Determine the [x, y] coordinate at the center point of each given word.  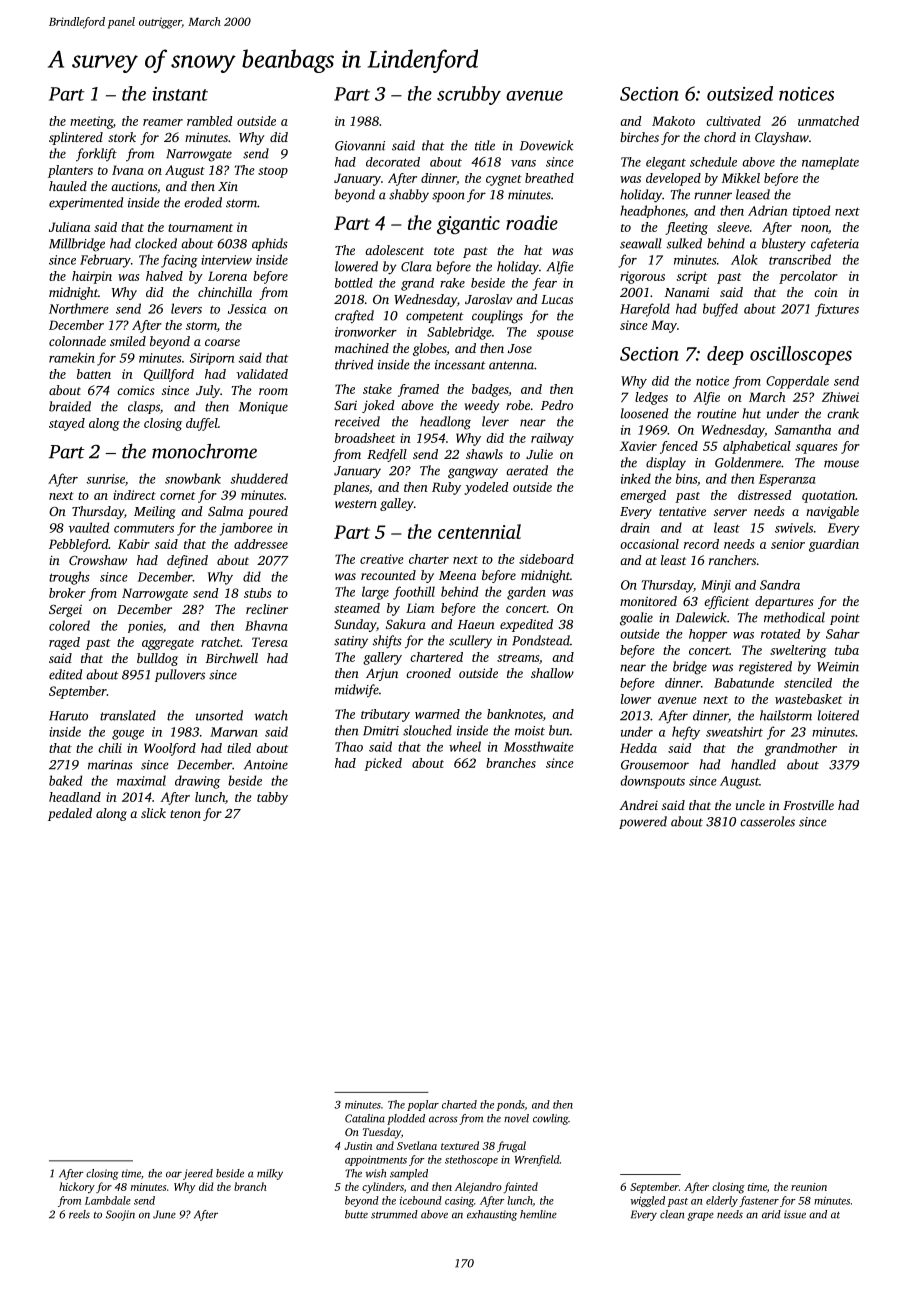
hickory [77, 1187]
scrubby [469, 95]
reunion [809, 1187]
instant [180, 94]
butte [356, 1214]
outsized [740, 93]
